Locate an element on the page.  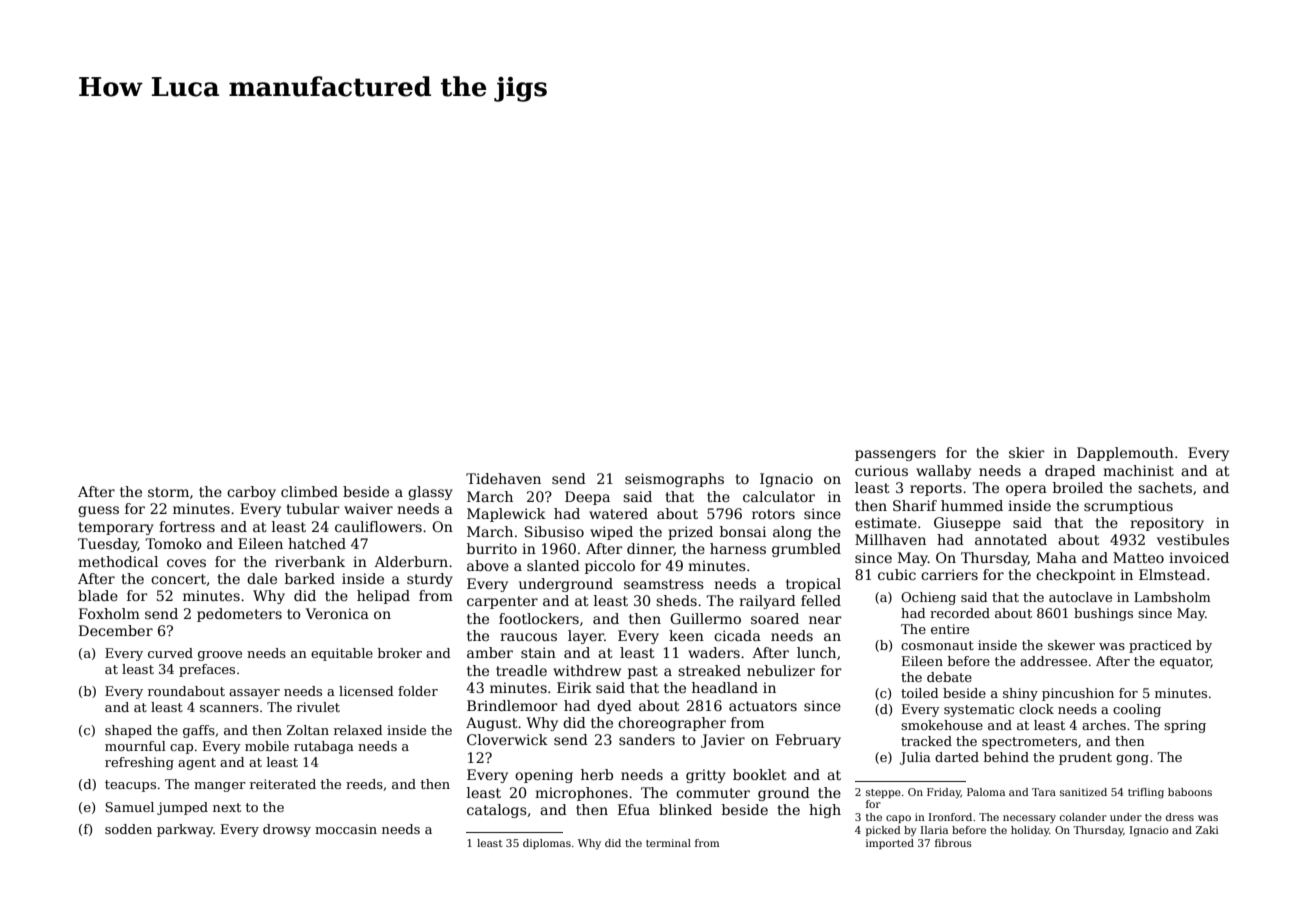
Cloverwick is located at coordinates (507, 739).
